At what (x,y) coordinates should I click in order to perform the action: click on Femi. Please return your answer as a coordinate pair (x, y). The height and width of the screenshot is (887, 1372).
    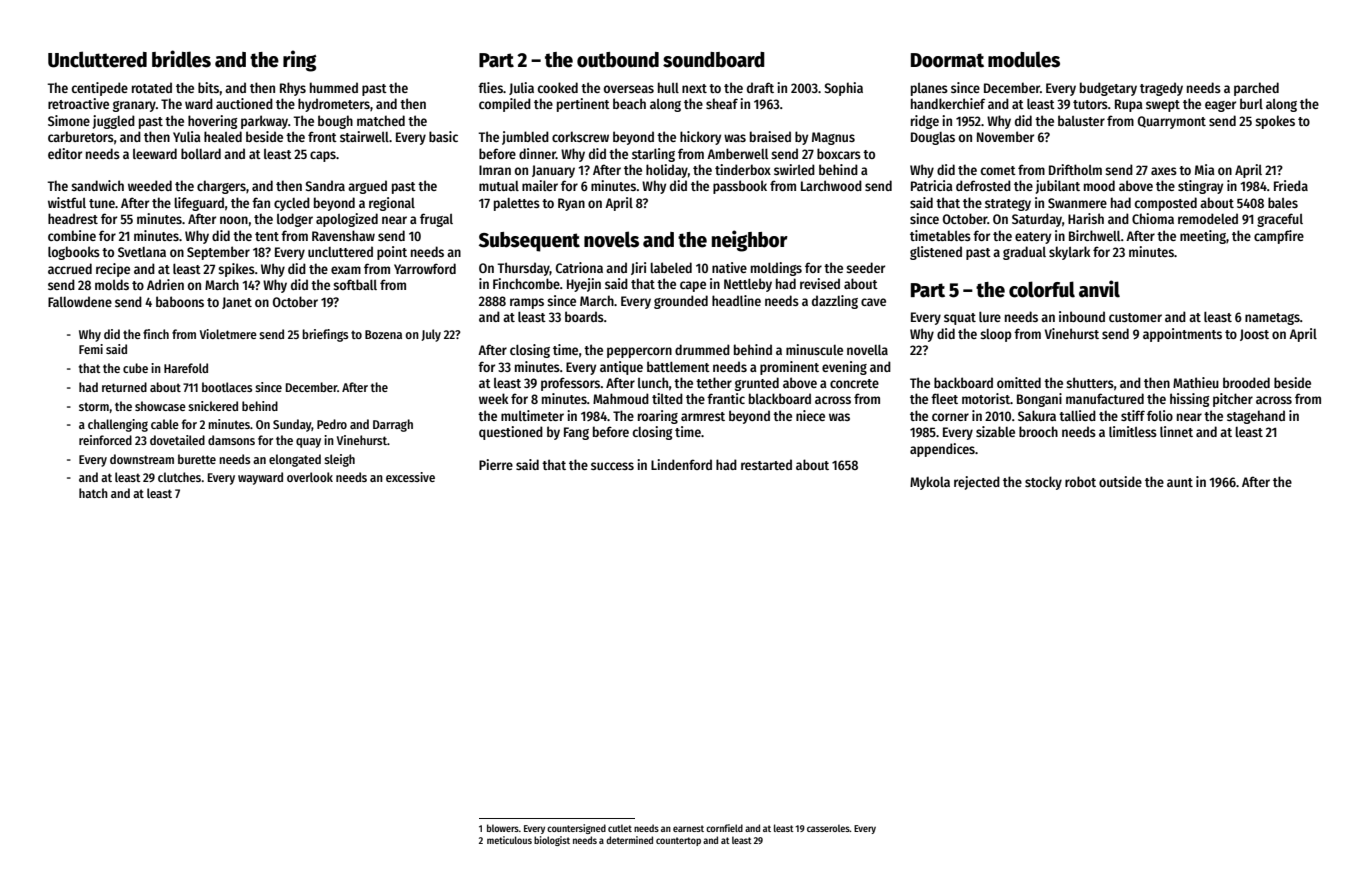
    Looking at the image, I should click on (91, 349).
